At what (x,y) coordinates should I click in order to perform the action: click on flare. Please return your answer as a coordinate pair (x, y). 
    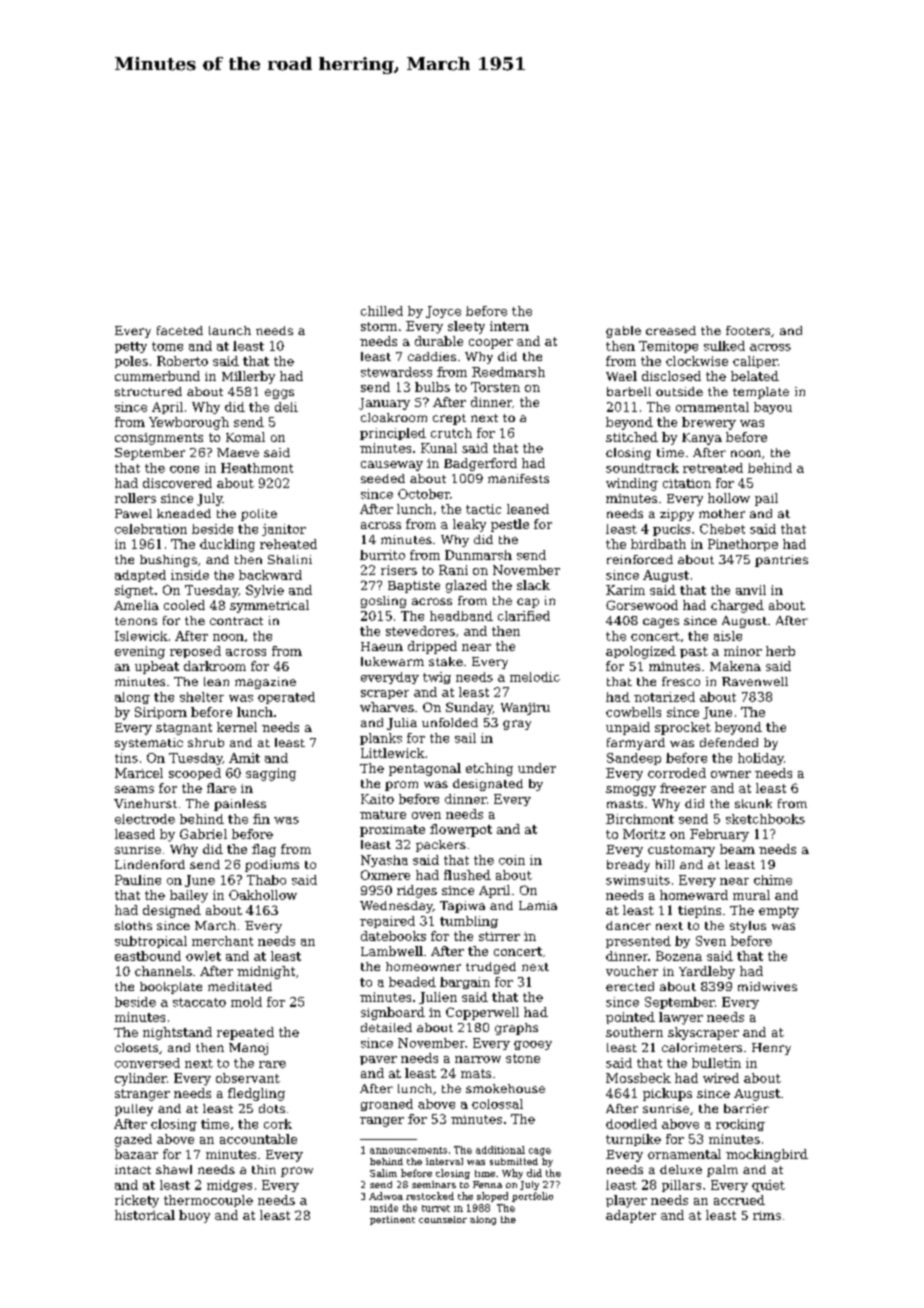
    Looking at the image, I should click on (221, 788).
